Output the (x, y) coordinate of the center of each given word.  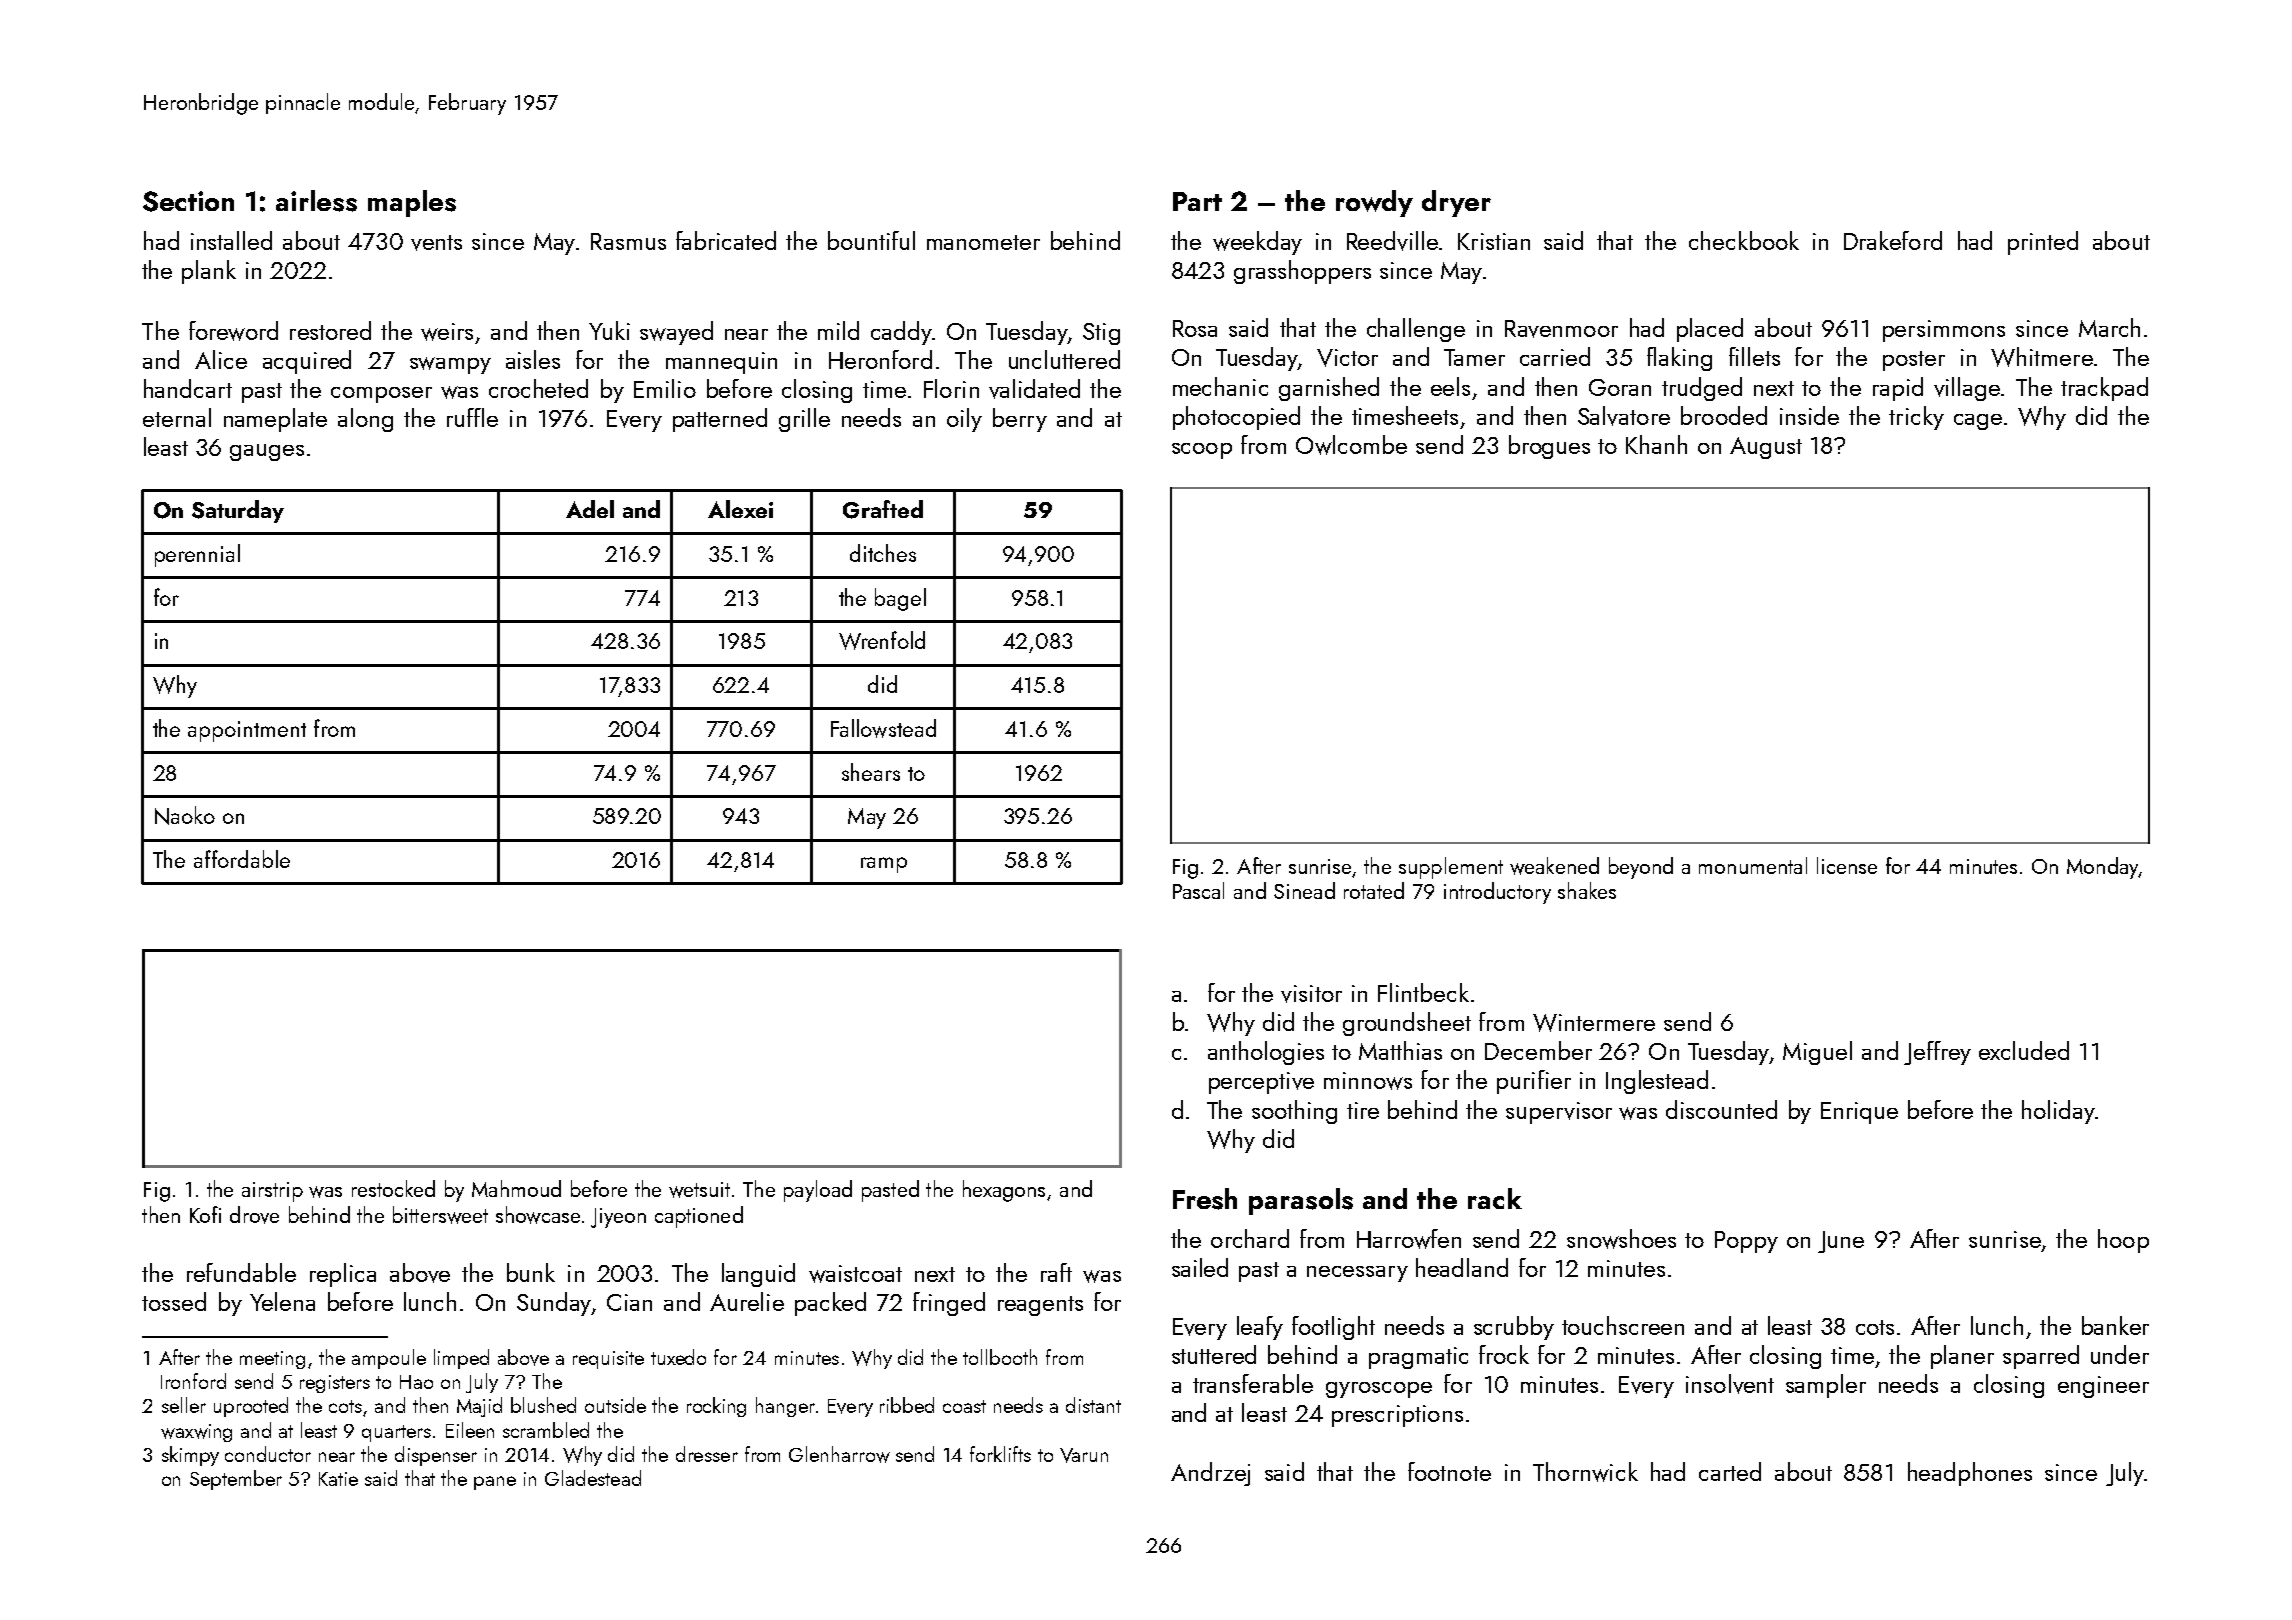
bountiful (871, 240)
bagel (900, 599)
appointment (247, 731)
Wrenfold (882, 640)
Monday (2103, 868)
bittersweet (440, 1215)
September (236, 1480)
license (1847, 865)
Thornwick (1585, 1472)
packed (830, 1304)
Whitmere (2042, 357)
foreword (233, 331)
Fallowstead (883, 728)
